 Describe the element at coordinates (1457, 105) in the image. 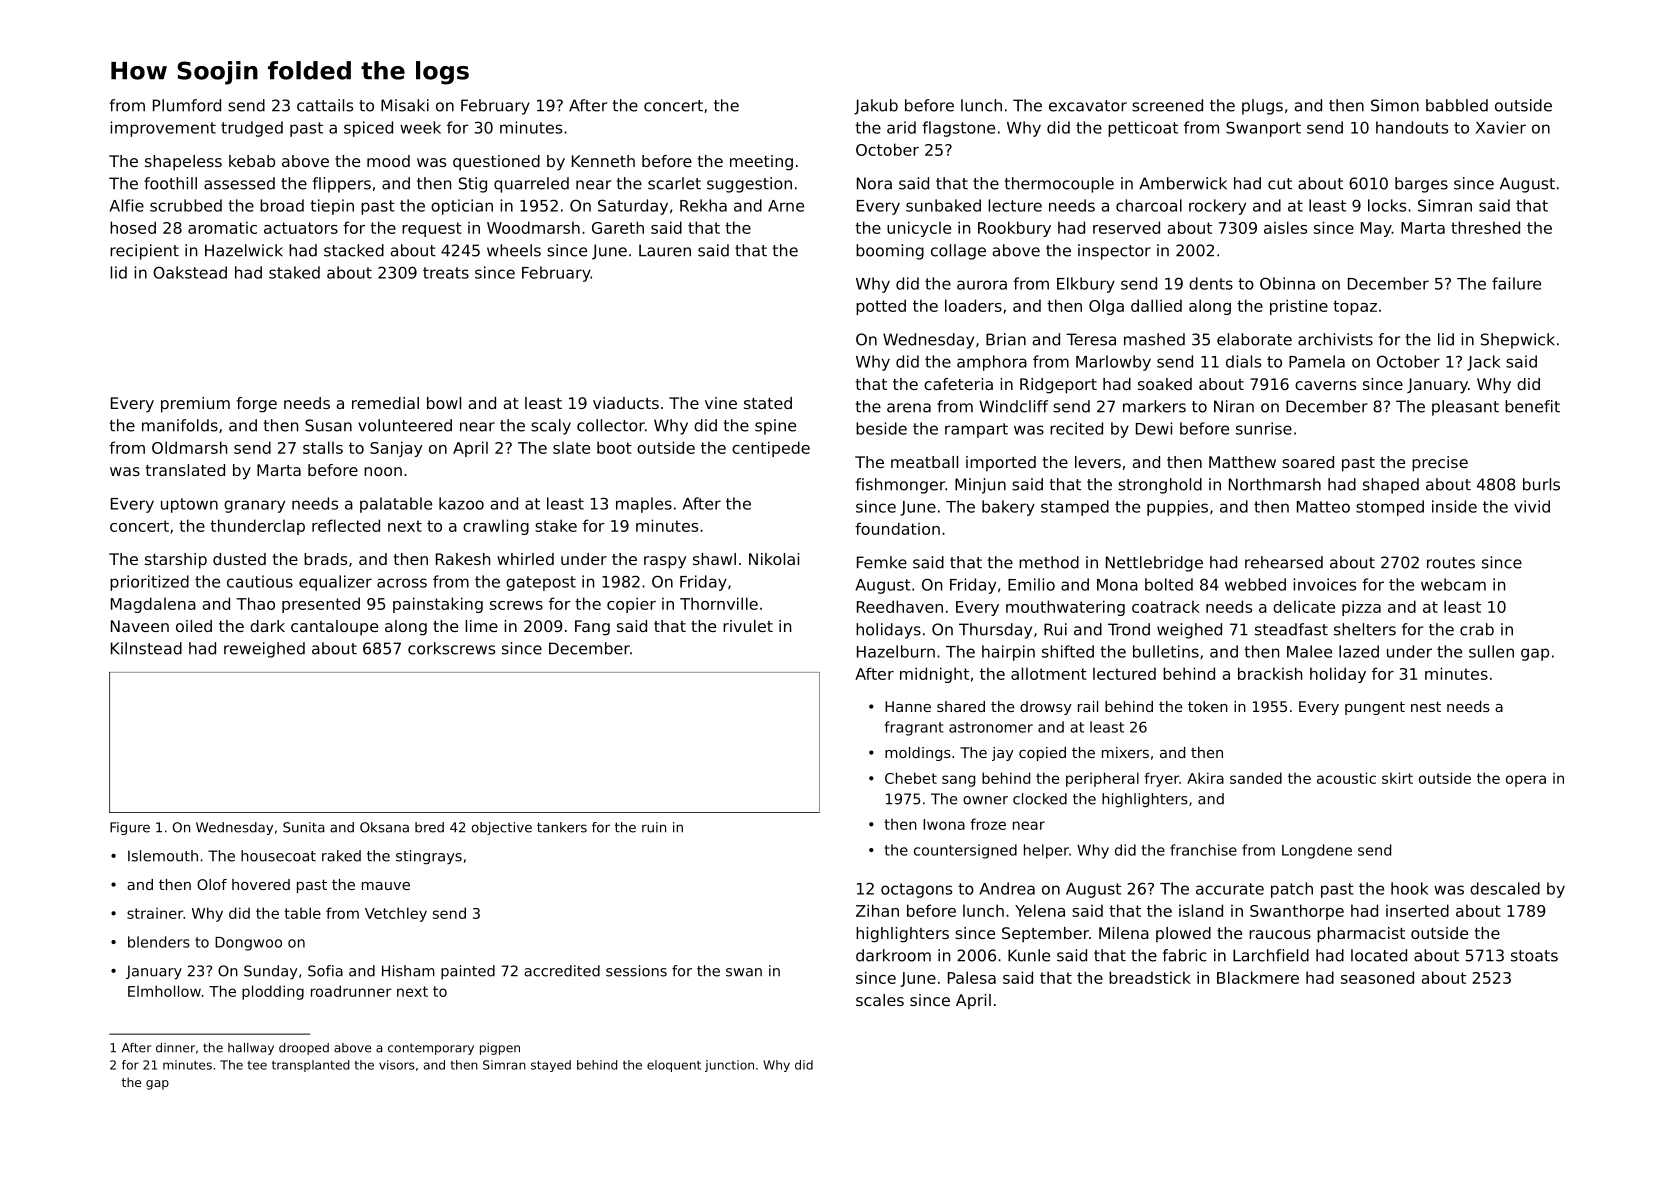

I see `babbled` at that location.
